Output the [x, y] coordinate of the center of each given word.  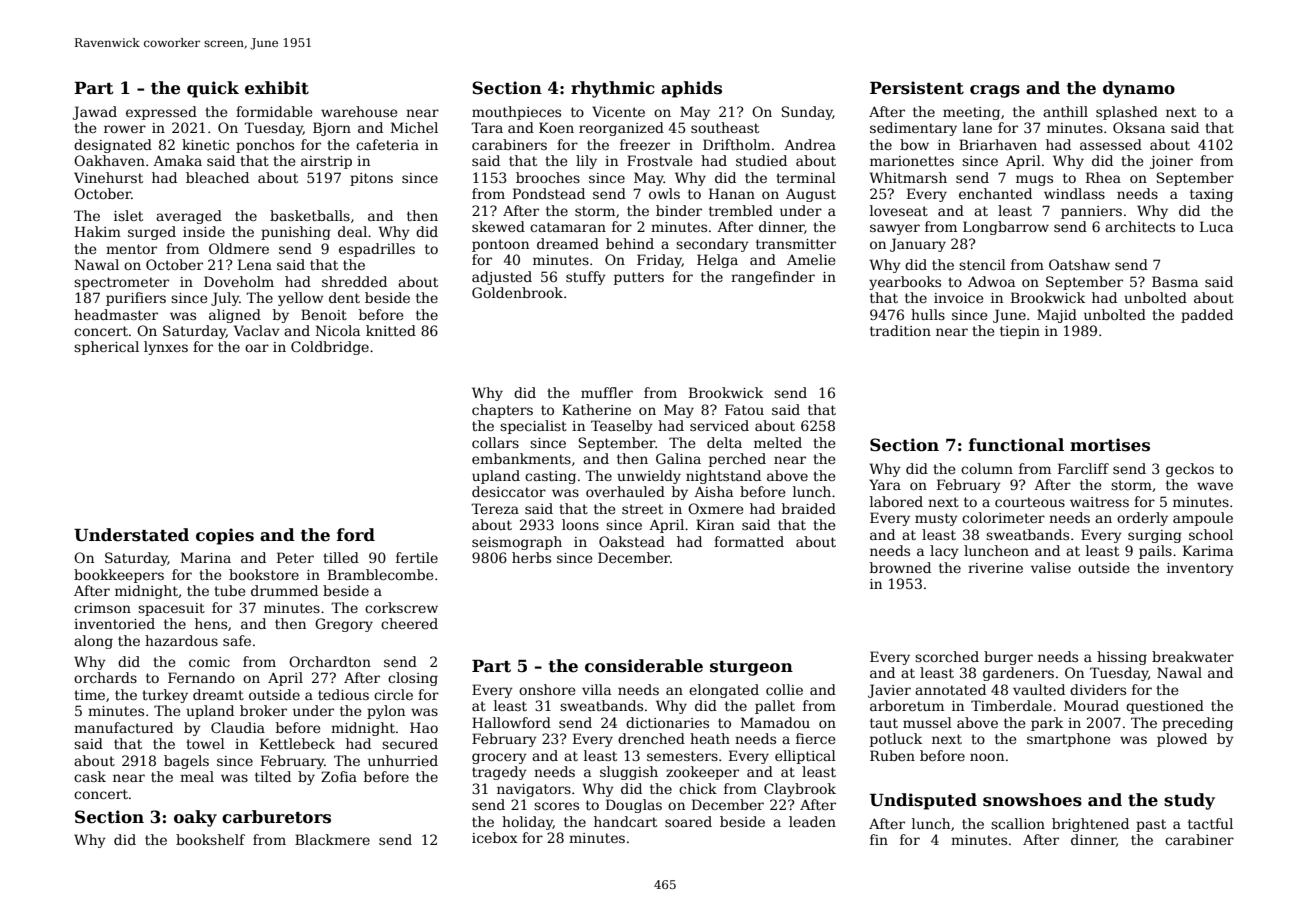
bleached [217, 177]
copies [225, 536]
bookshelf [210, 839]
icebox [495, 837]
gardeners [1018, 674]
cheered [409, 623]
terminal [806, 177]
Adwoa [991, 281]
